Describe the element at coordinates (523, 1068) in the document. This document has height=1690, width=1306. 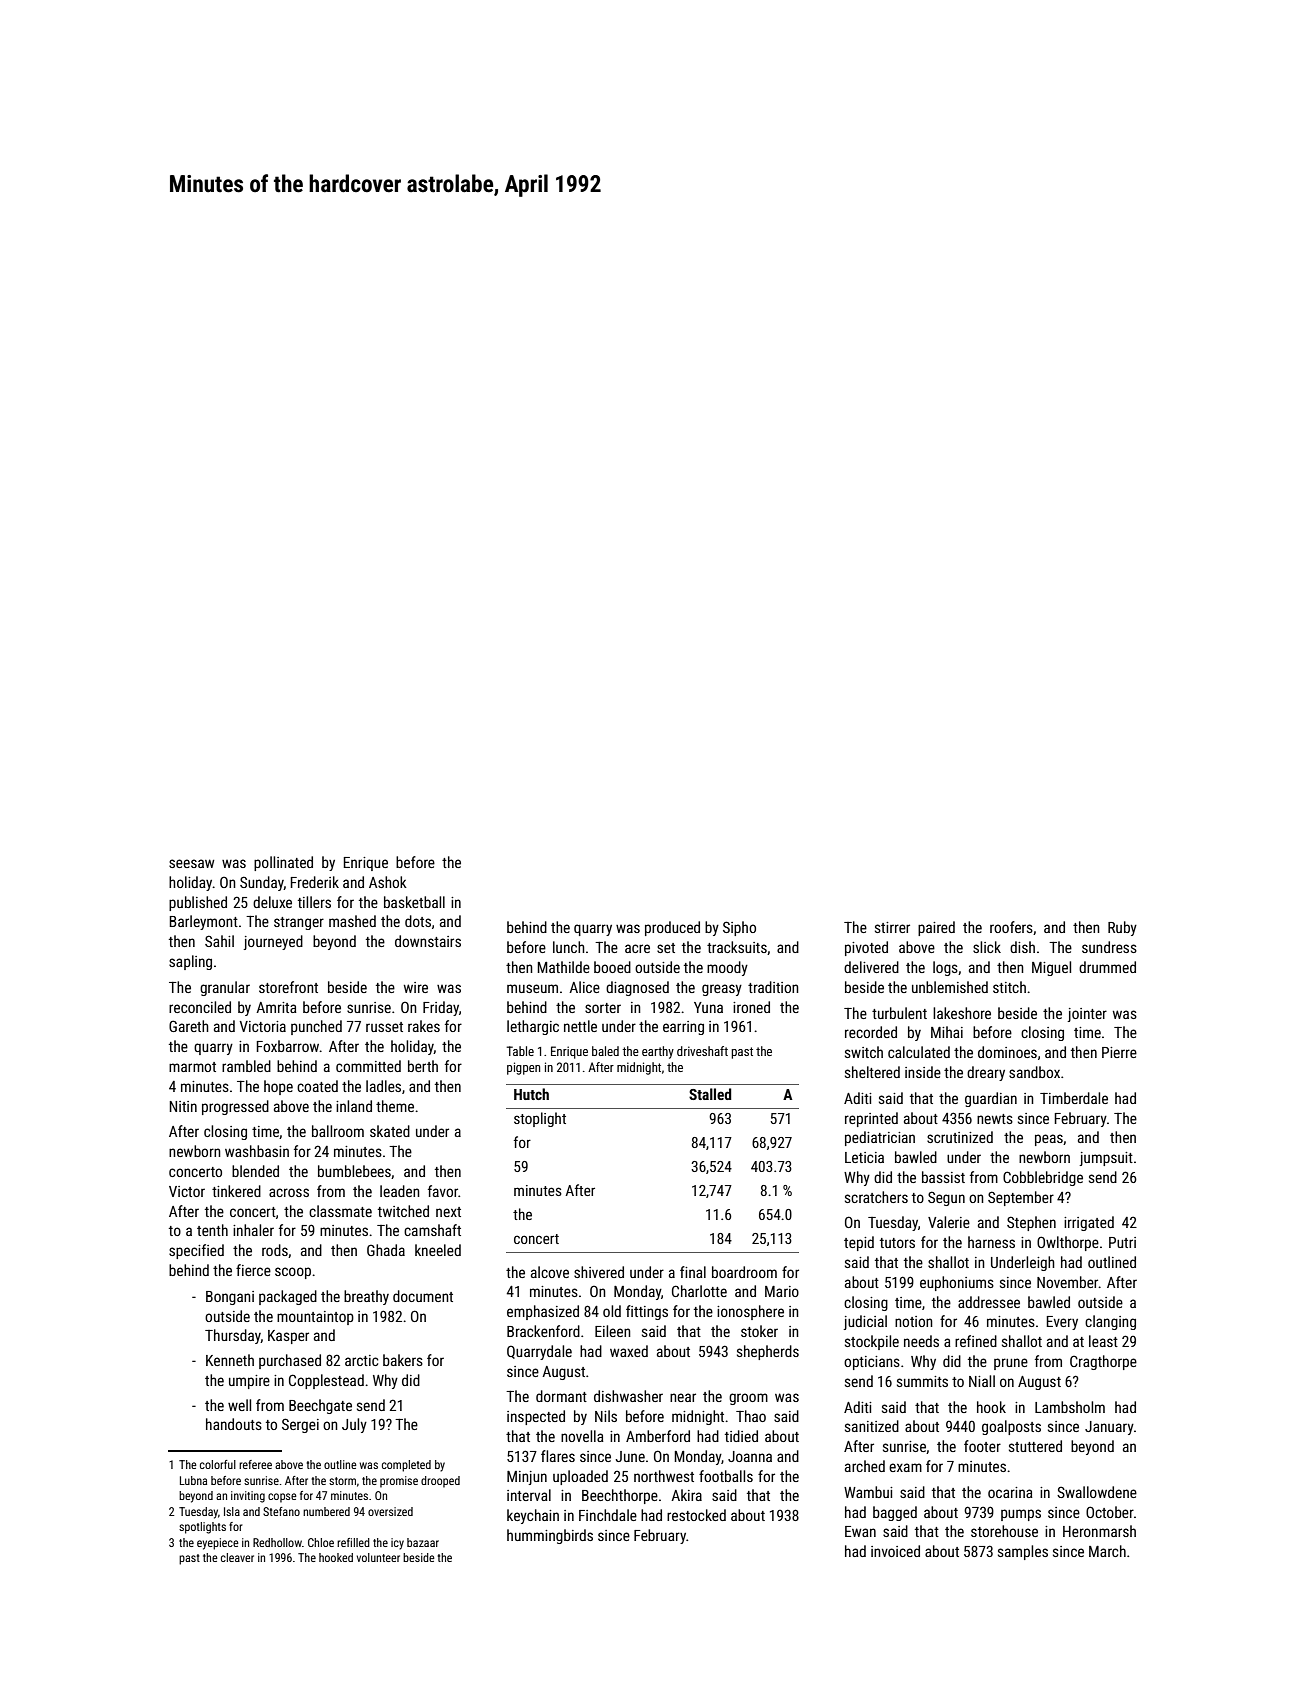
I see `pigpen` at that location.
